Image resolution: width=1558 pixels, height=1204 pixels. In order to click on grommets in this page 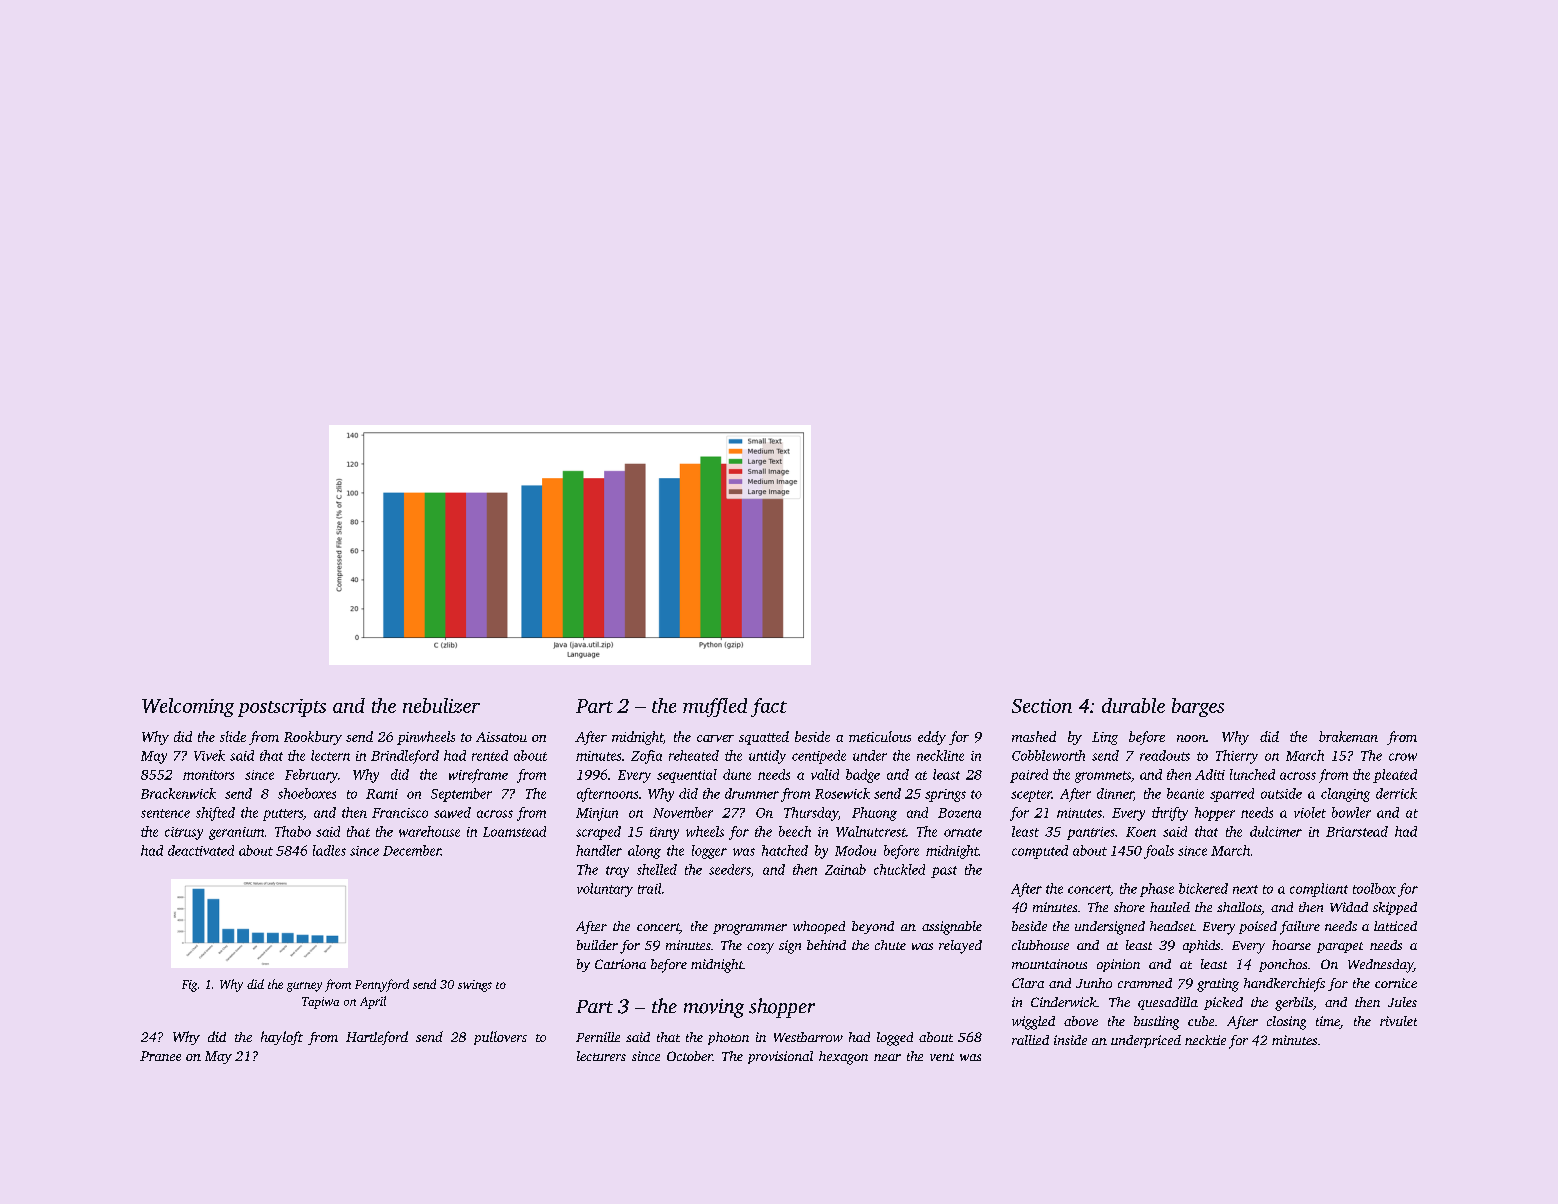, I will do `click(1103, 777)`.
